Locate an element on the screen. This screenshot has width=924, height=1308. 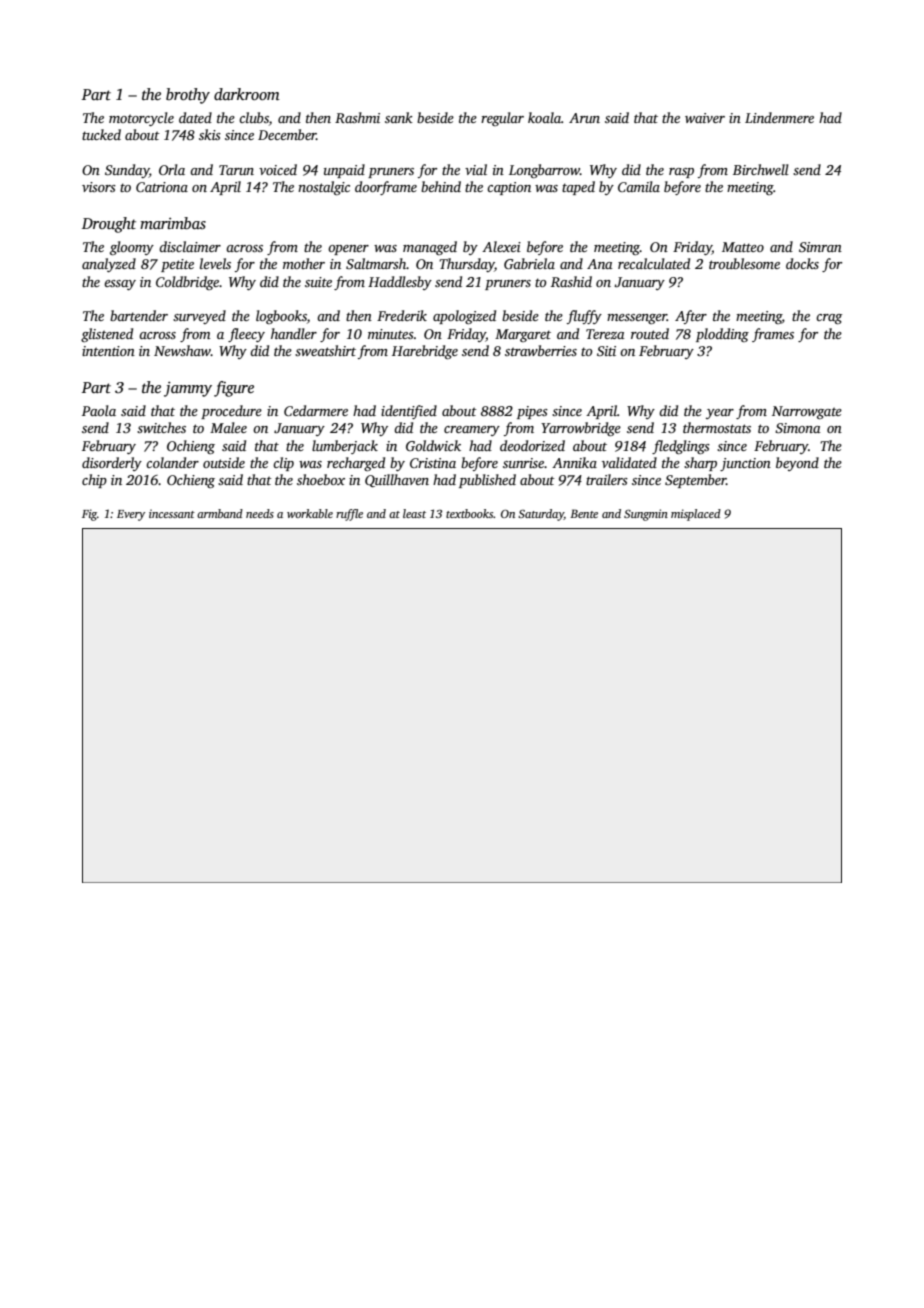
darkroom is located at coordinates (247, 94).
